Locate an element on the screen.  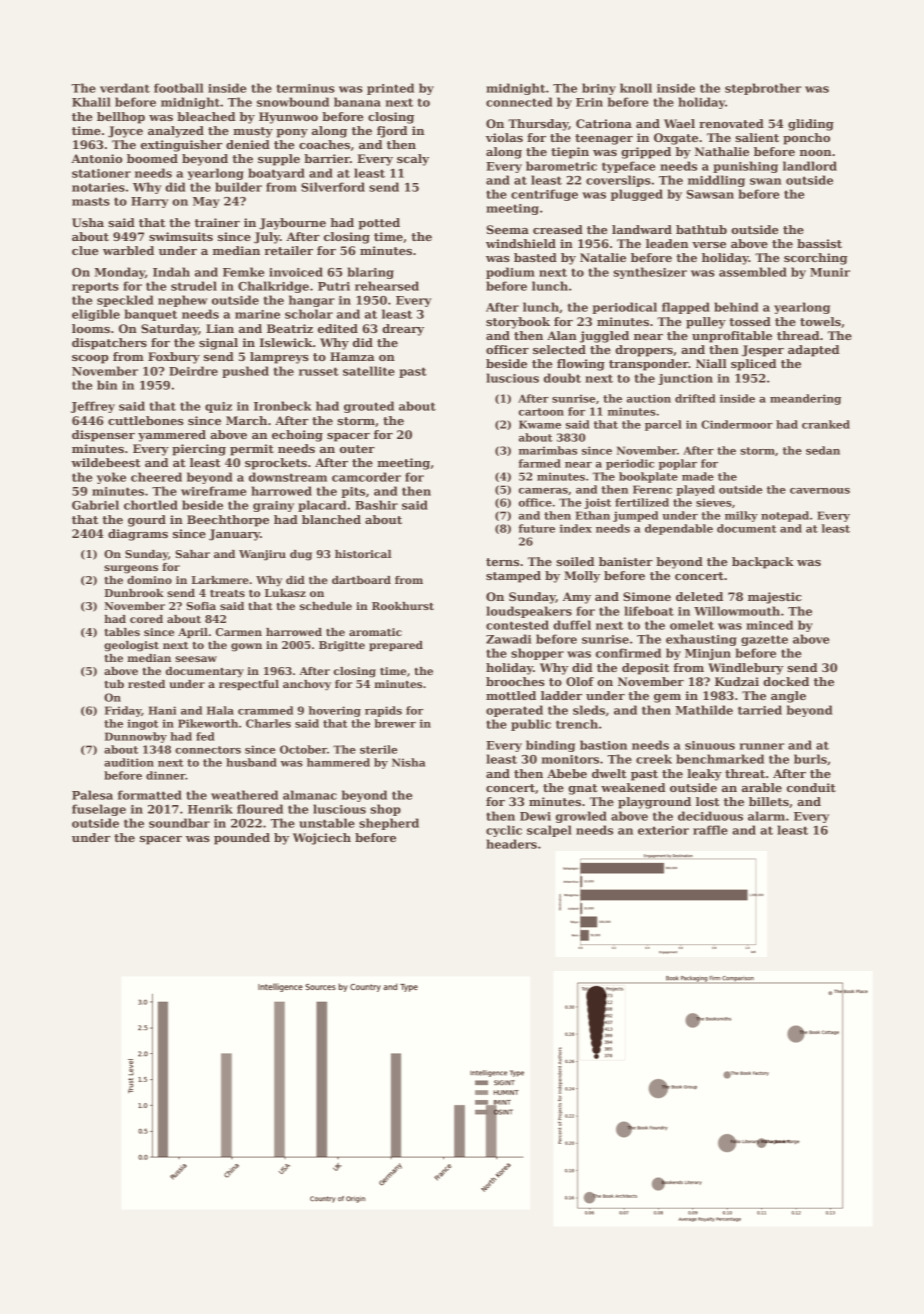
scalpel is located at coordinates (549, 831).
